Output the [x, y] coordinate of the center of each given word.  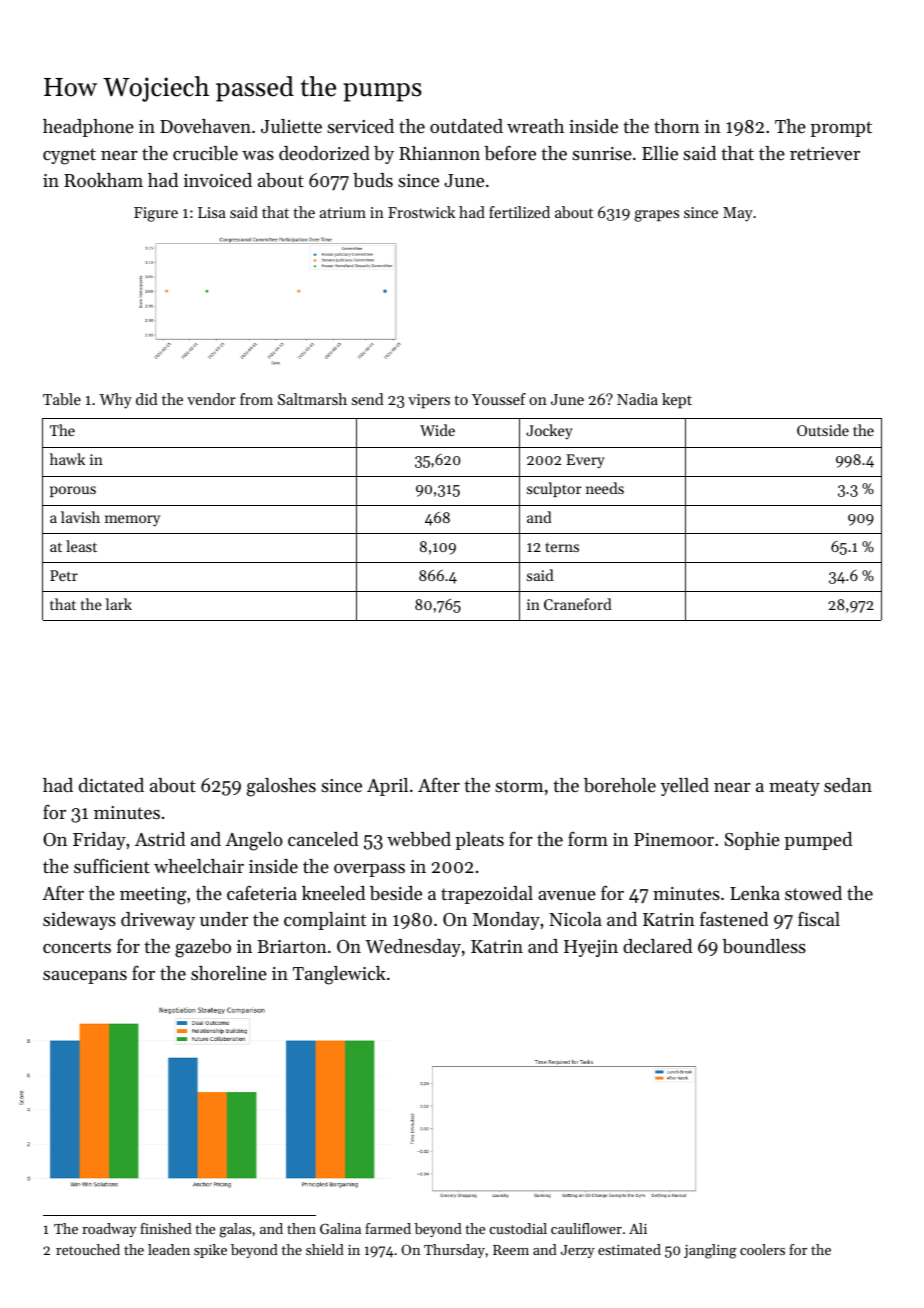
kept [677, 401]
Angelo [254, 841]
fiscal [819, 918]
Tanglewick [339, 975]
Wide [437, 430]
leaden [169, 1249]
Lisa [212, 212]
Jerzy [578, 1251]
